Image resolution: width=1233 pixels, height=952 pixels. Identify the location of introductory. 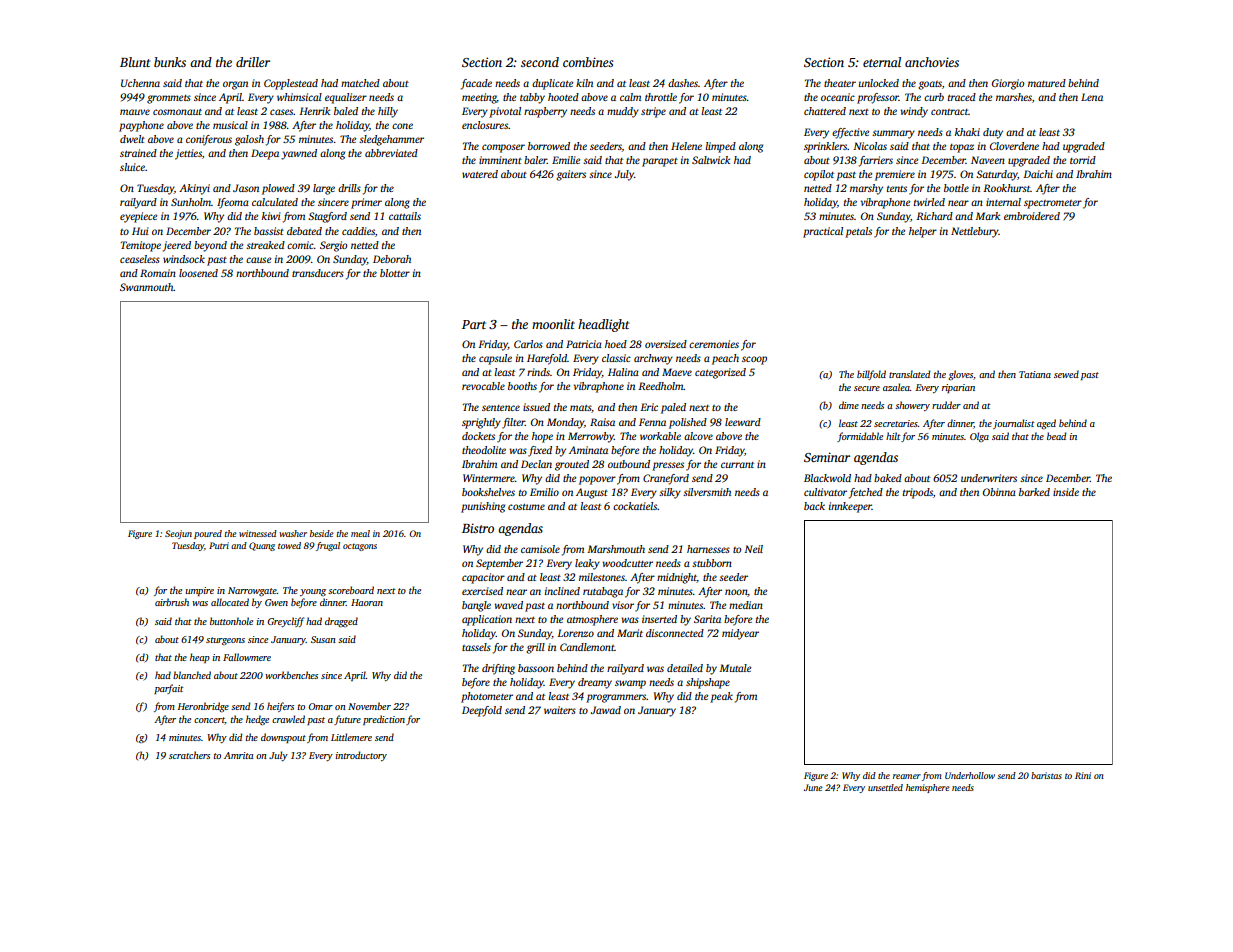
(361, 756).
